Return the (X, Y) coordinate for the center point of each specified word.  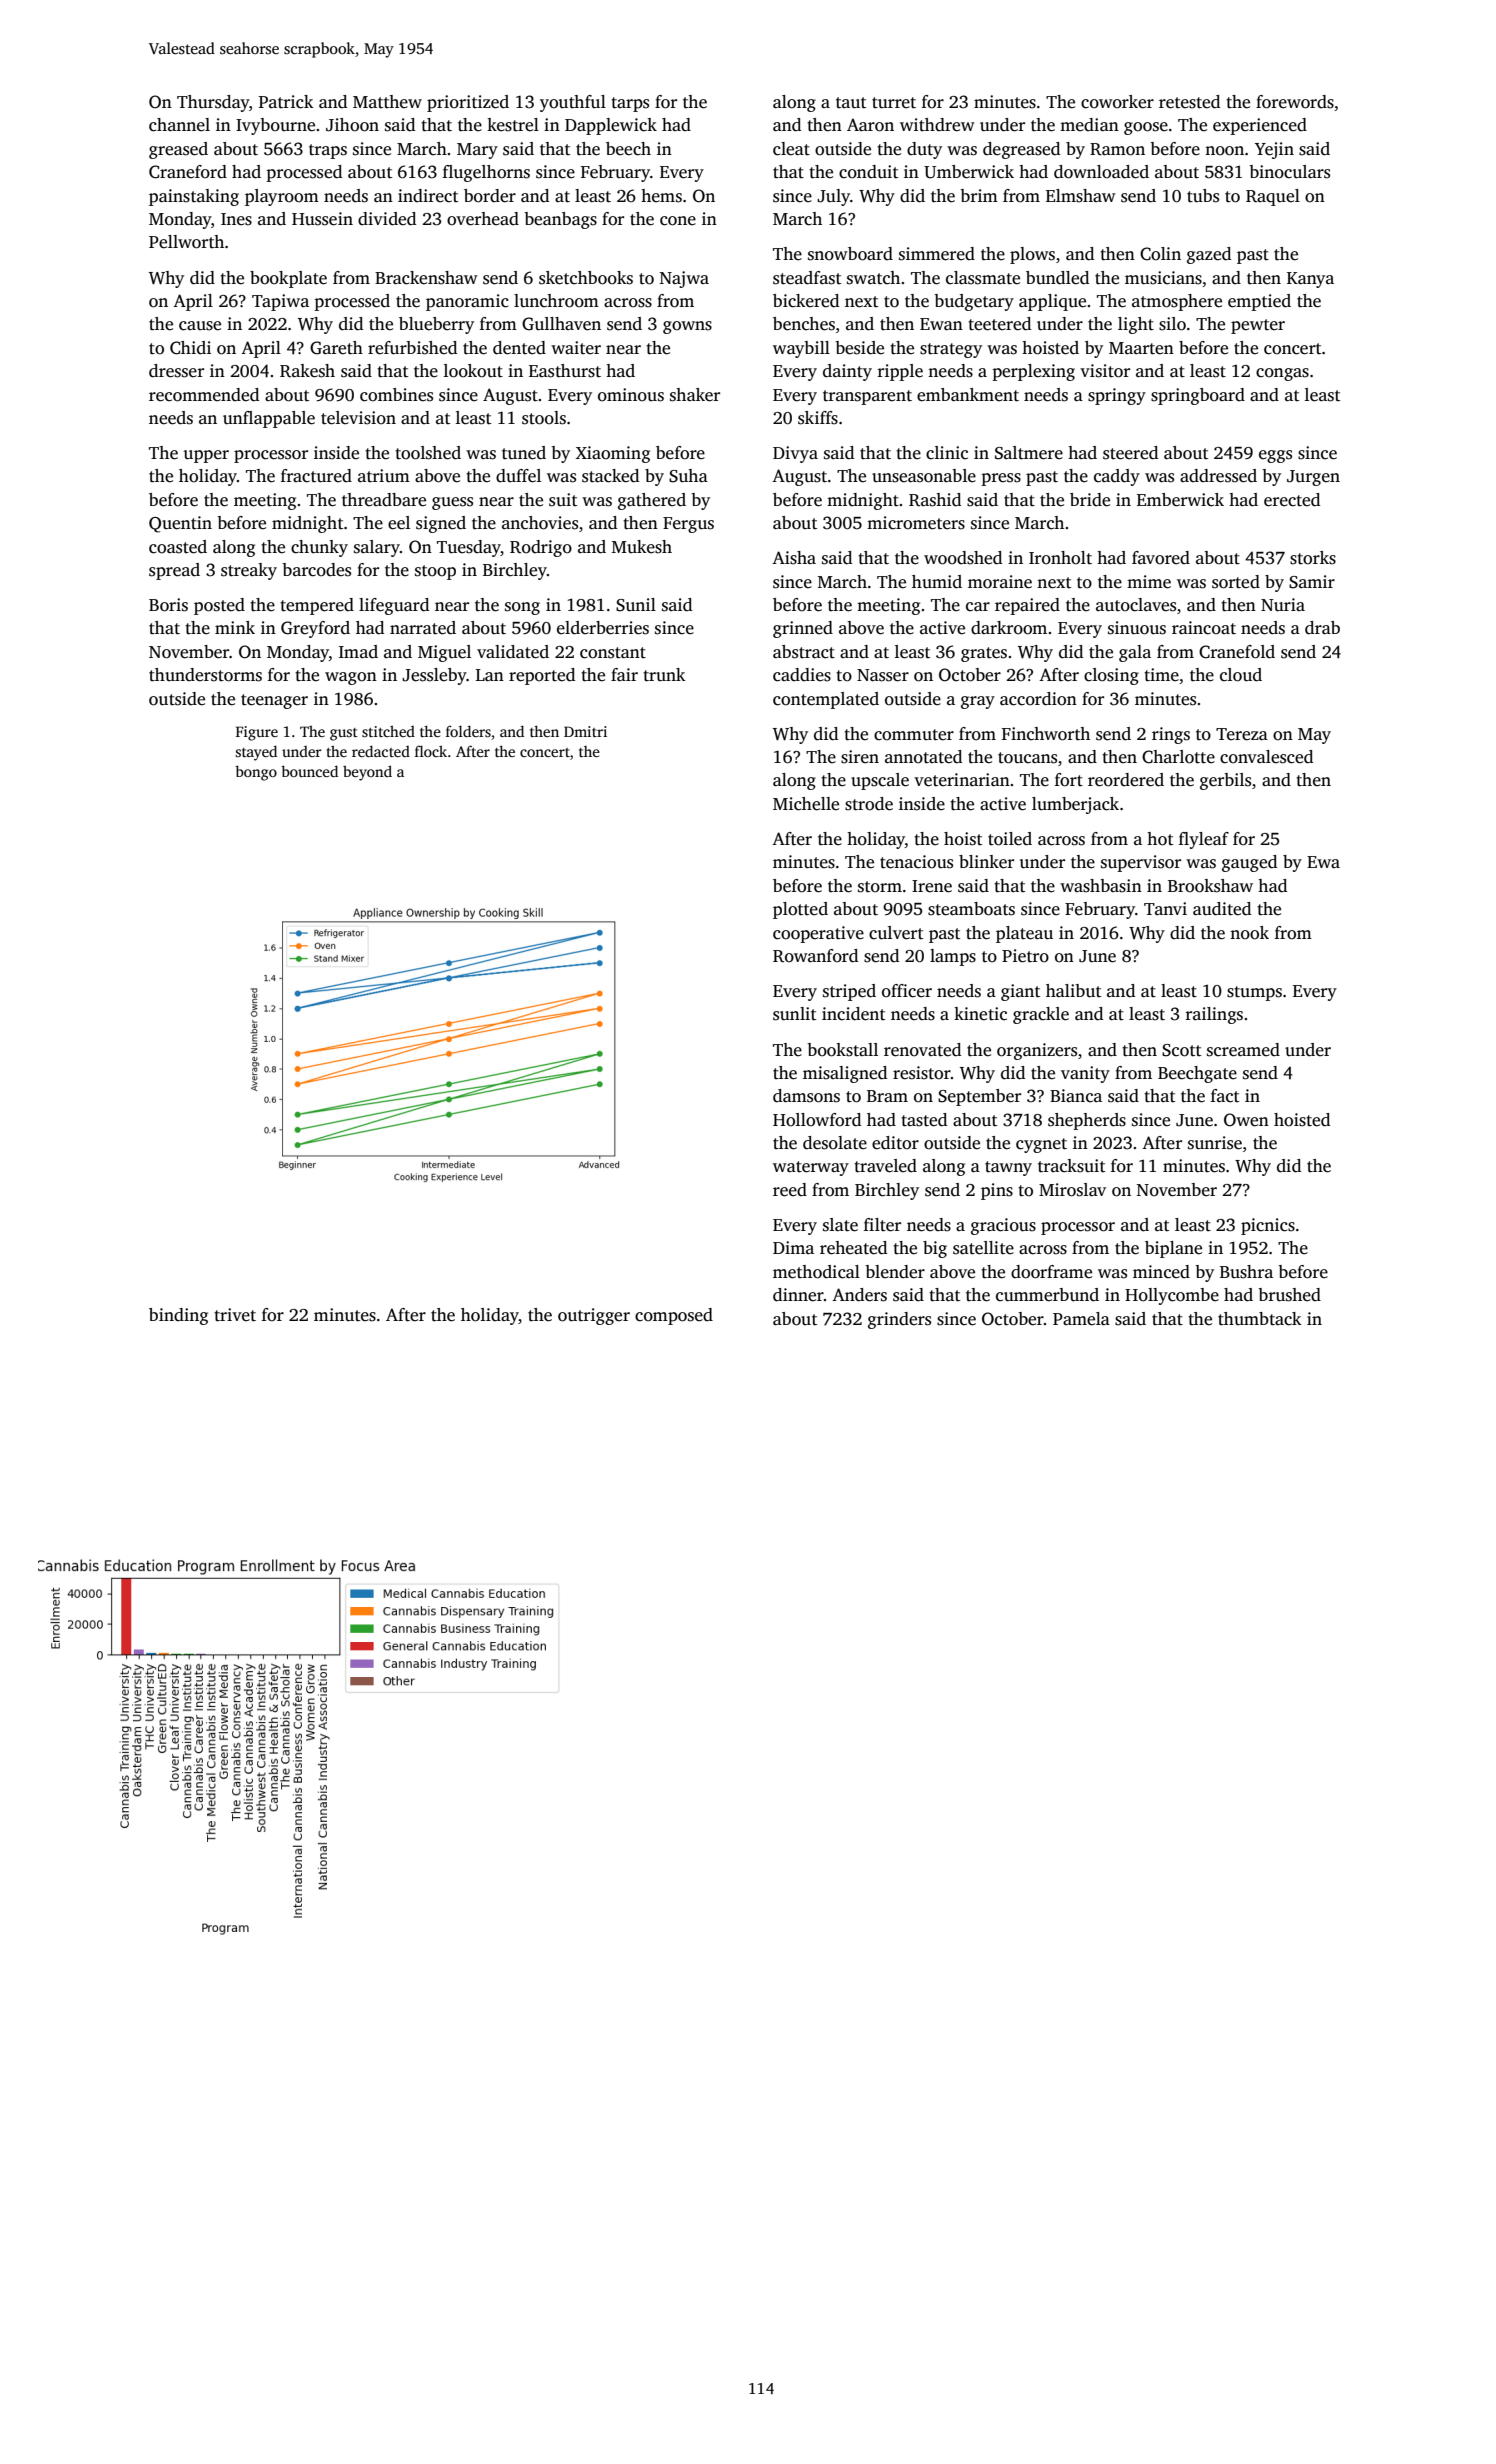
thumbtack (1260, 1319)
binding (178, 1316)
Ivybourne (275, 126)
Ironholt (1060, 558)
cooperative (818, 934)
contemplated (826, 700)
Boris (168, 605)
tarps (630, 104)
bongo (256, 773)
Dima (793, 1247)
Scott (1181, 1050)
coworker (1117, 102)
